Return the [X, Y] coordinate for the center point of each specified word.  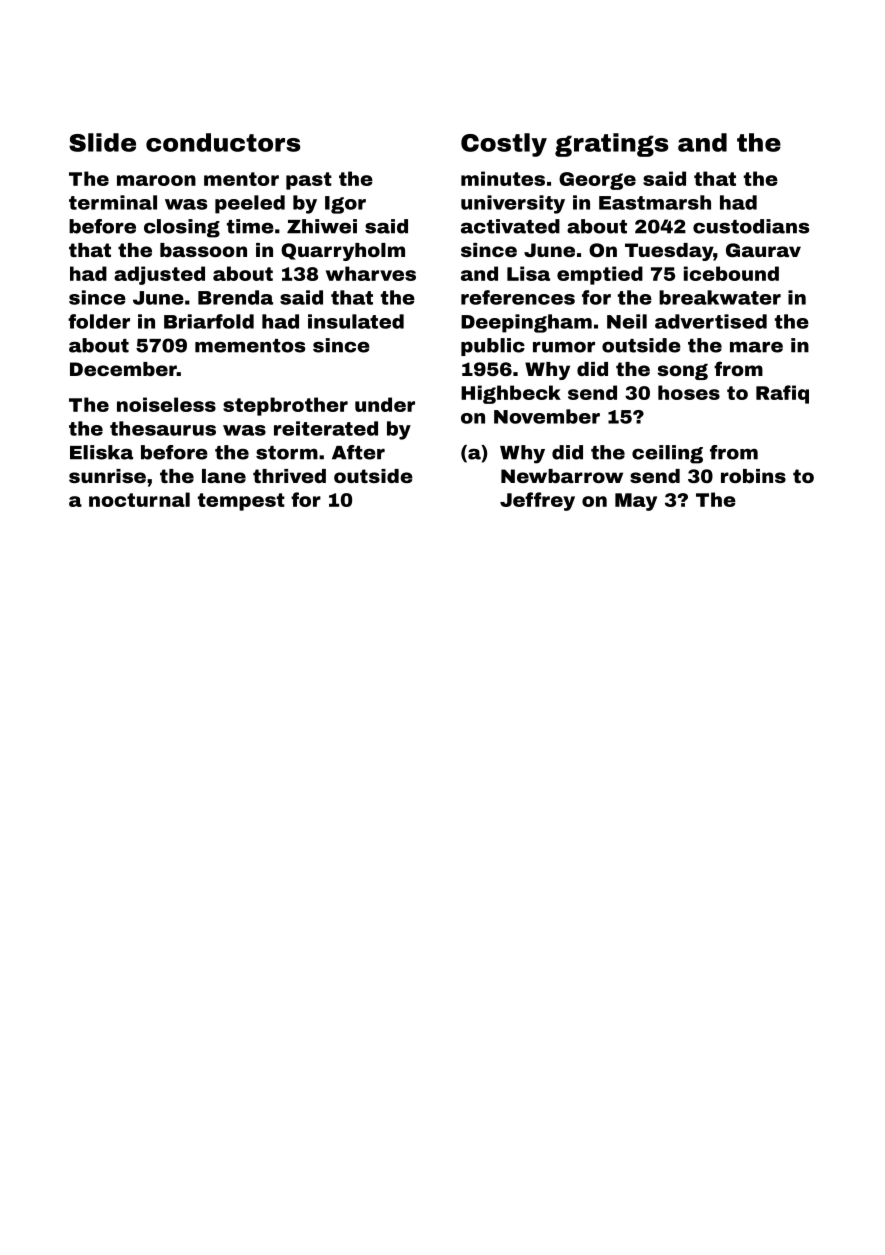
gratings [611, 145]
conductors [223, 142]
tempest [241, 502]
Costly [504, 145]
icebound [731, 273]
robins [753, 476]
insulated [356, 321]
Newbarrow [562, 476]
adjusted [159, 275]
